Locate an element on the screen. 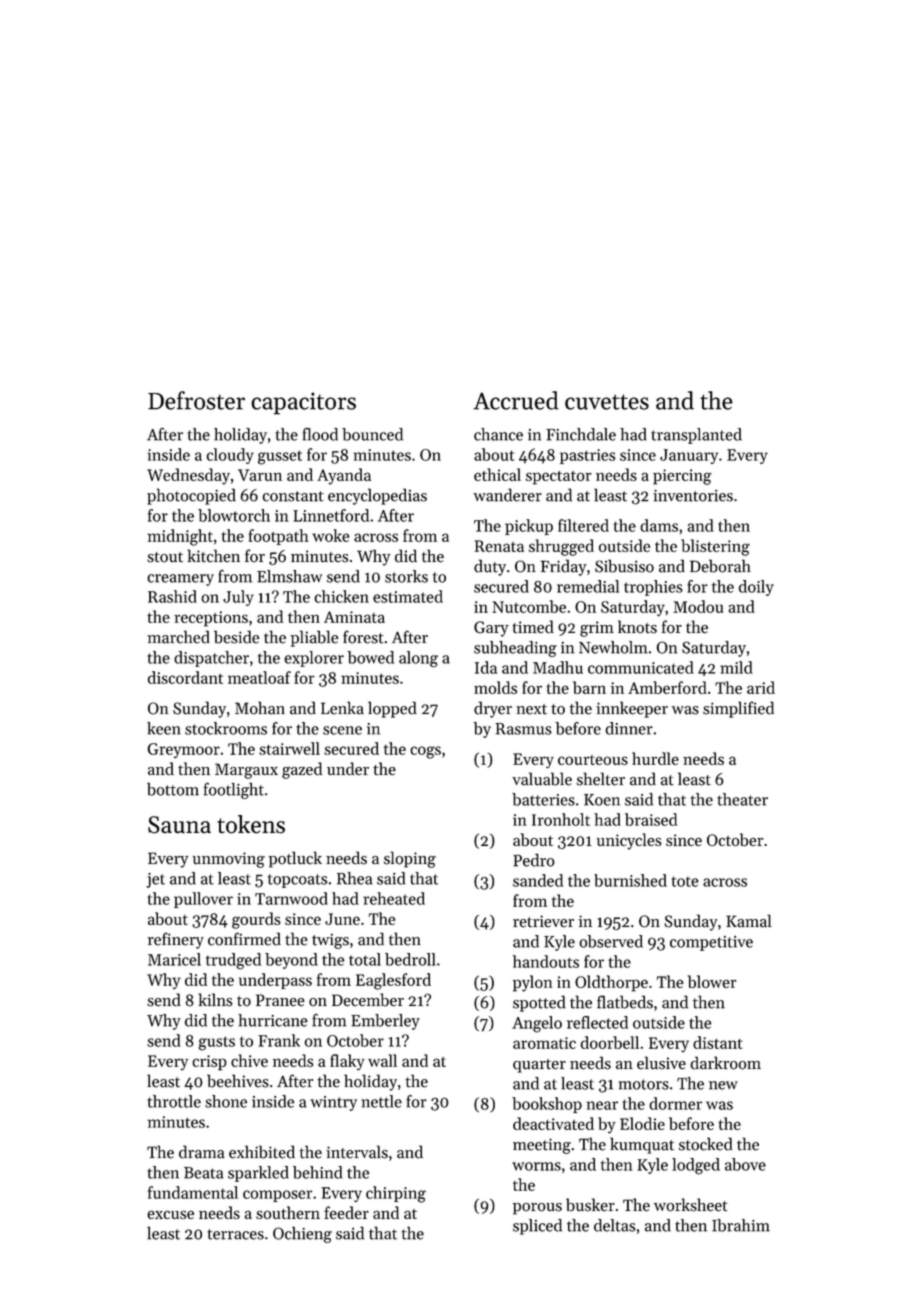  exhibited is located at coordinates (262, 1152).
